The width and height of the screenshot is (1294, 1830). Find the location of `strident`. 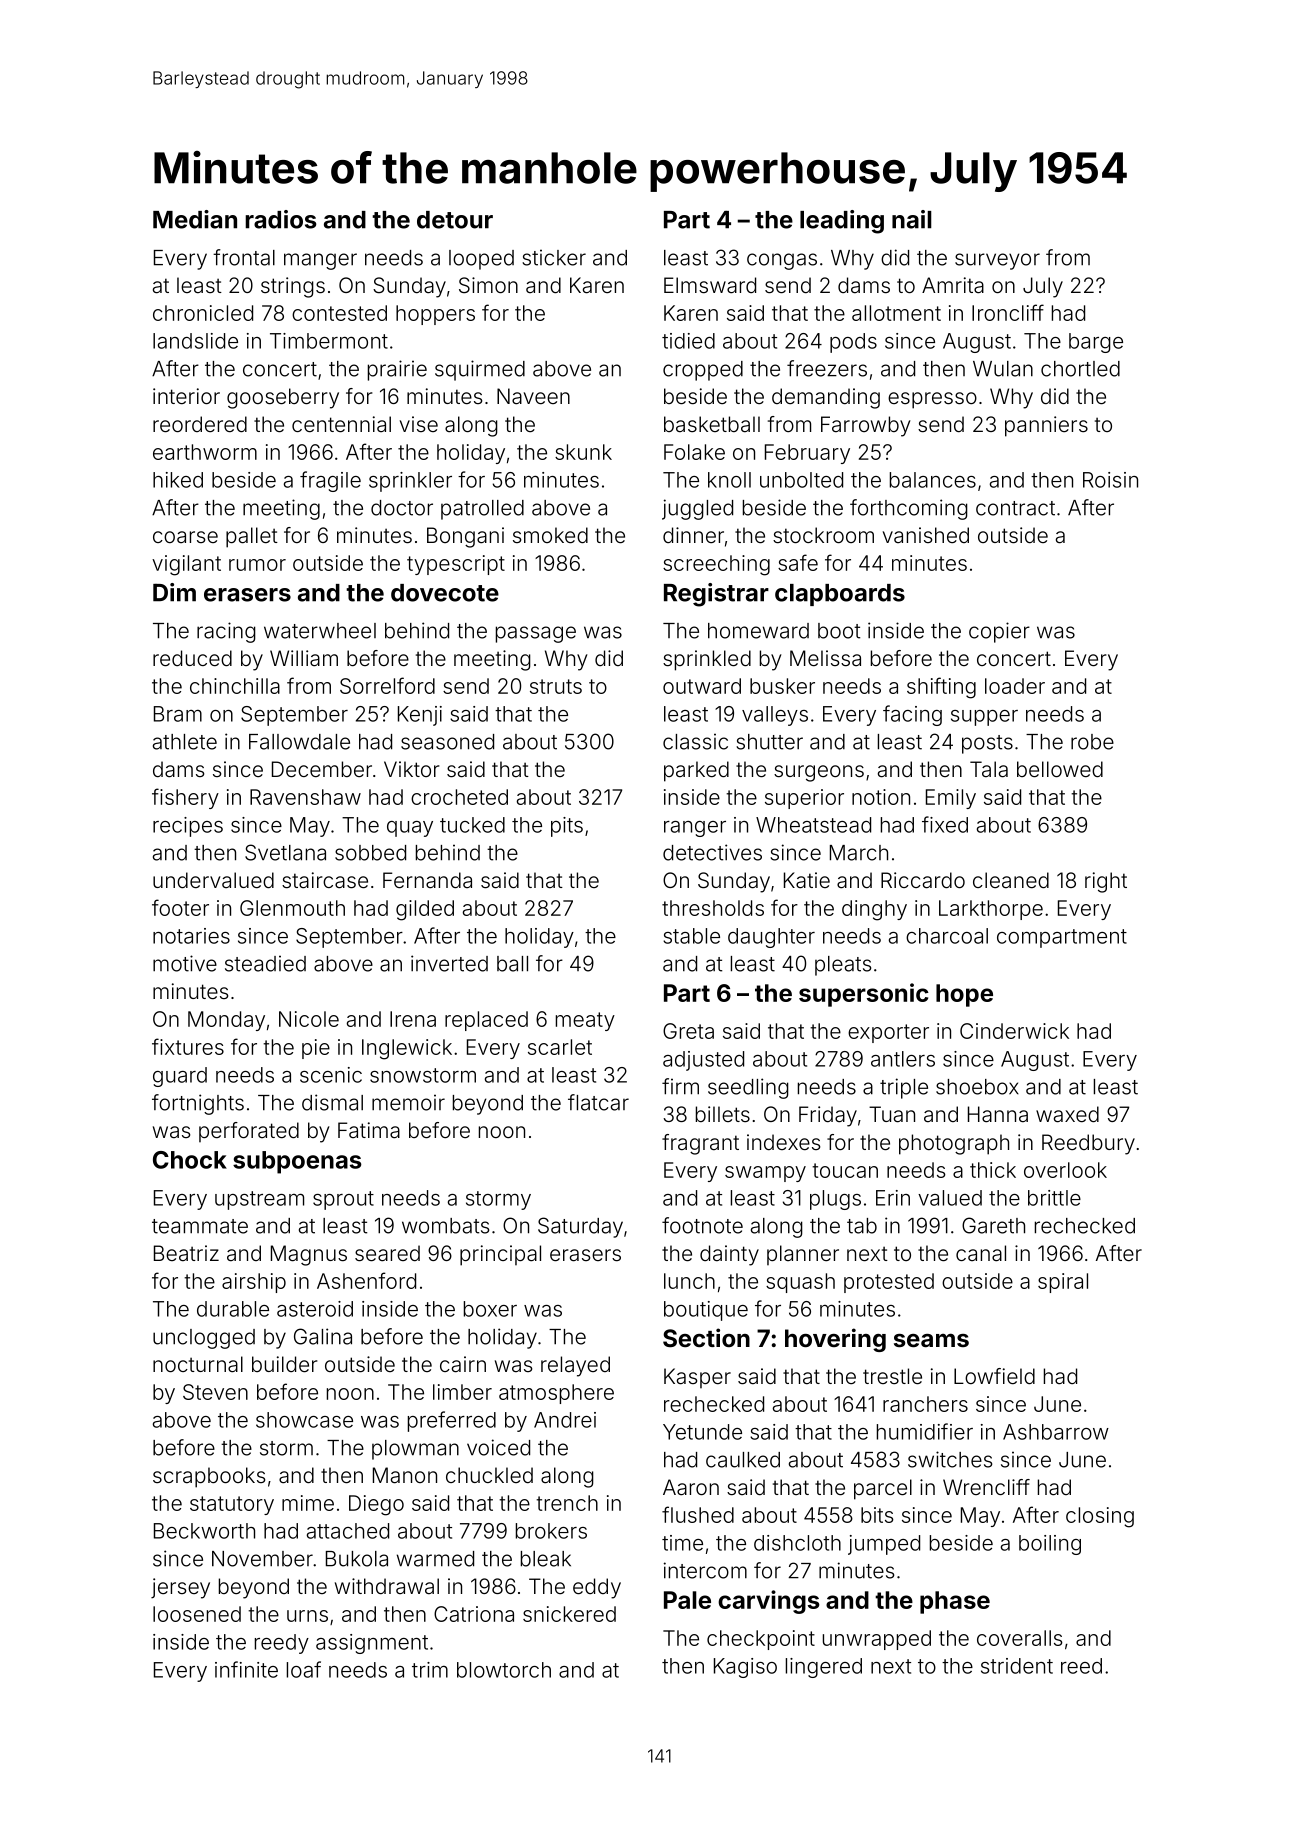

strident is located at coordinates (1017, 1666).
